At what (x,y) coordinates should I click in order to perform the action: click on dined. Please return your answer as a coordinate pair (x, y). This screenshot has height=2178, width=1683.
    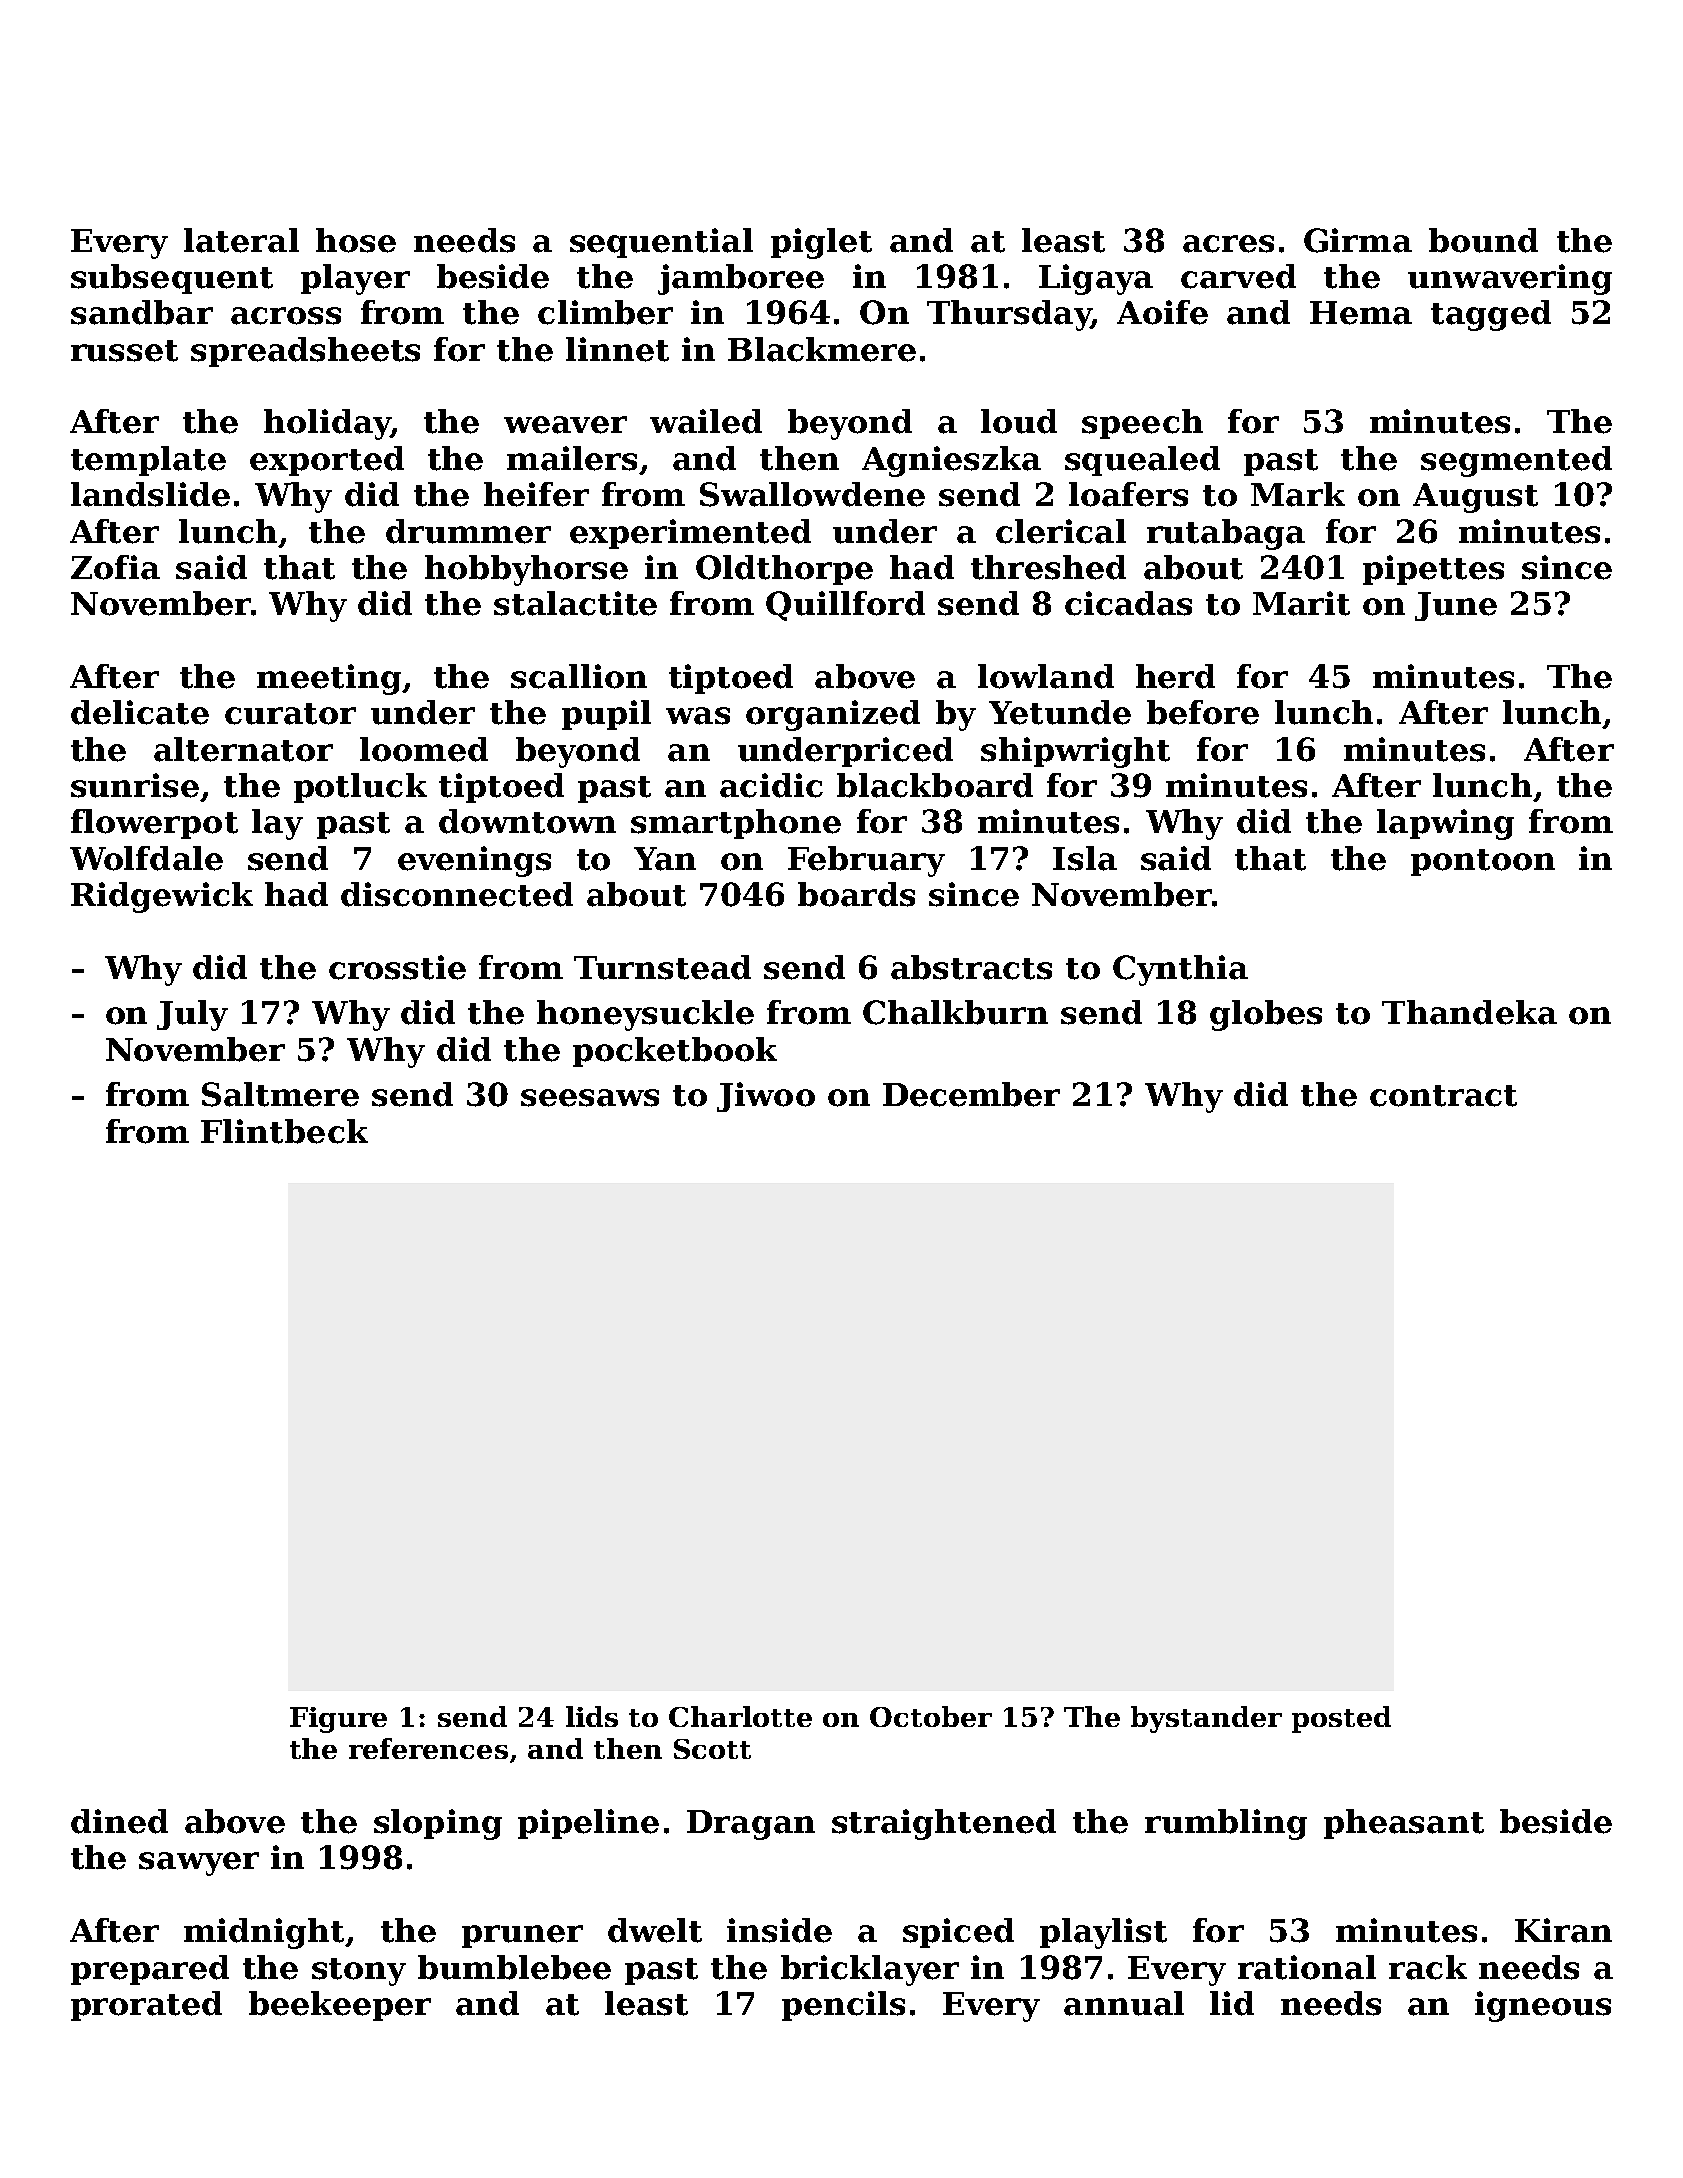
    Looking at the image, I should click on (119, 1821).
